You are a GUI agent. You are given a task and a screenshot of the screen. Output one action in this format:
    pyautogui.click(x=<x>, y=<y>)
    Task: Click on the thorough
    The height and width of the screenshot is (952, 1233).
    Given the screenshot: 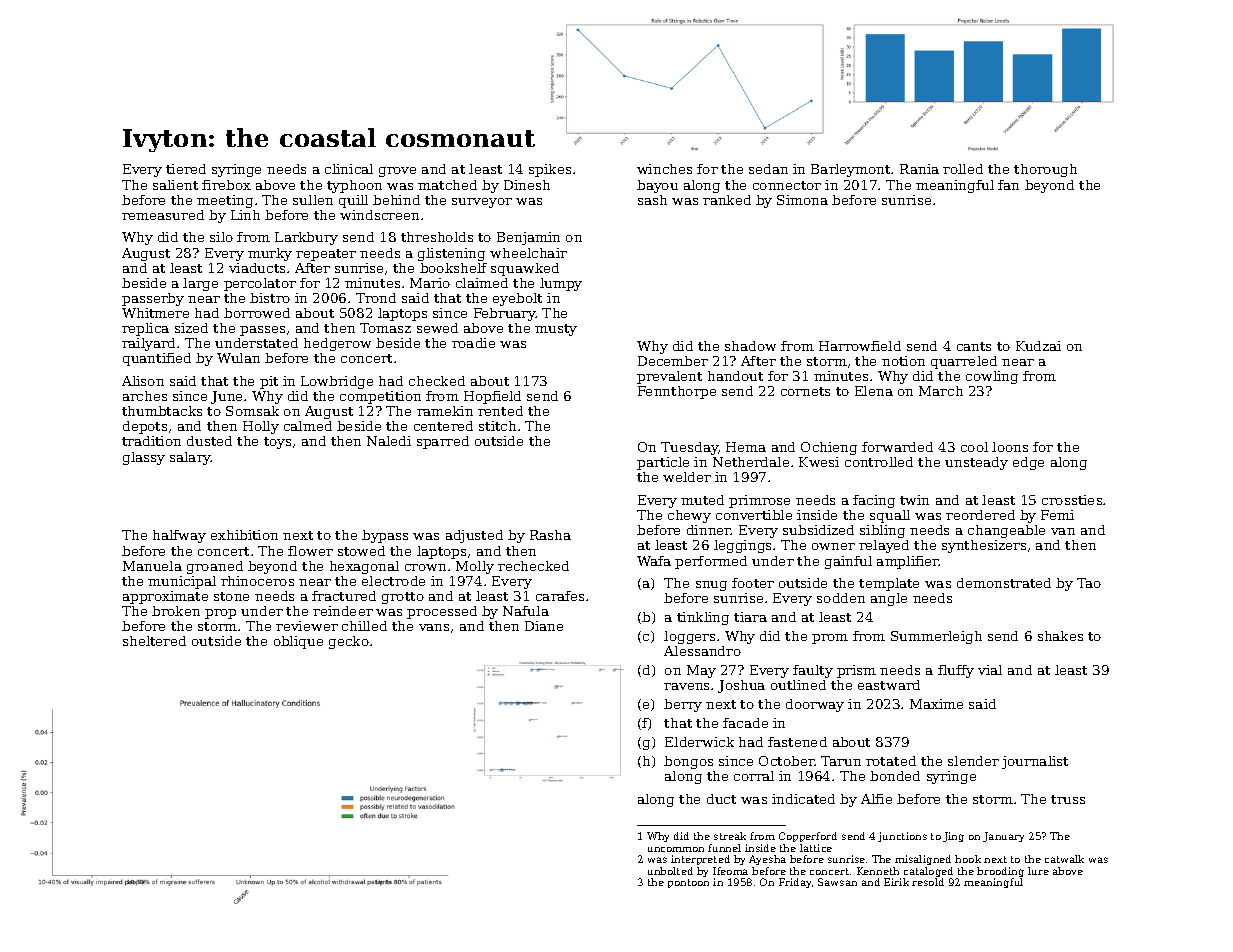 What is the action you would take?
    pyautogui.click(x=1045, y=170)
